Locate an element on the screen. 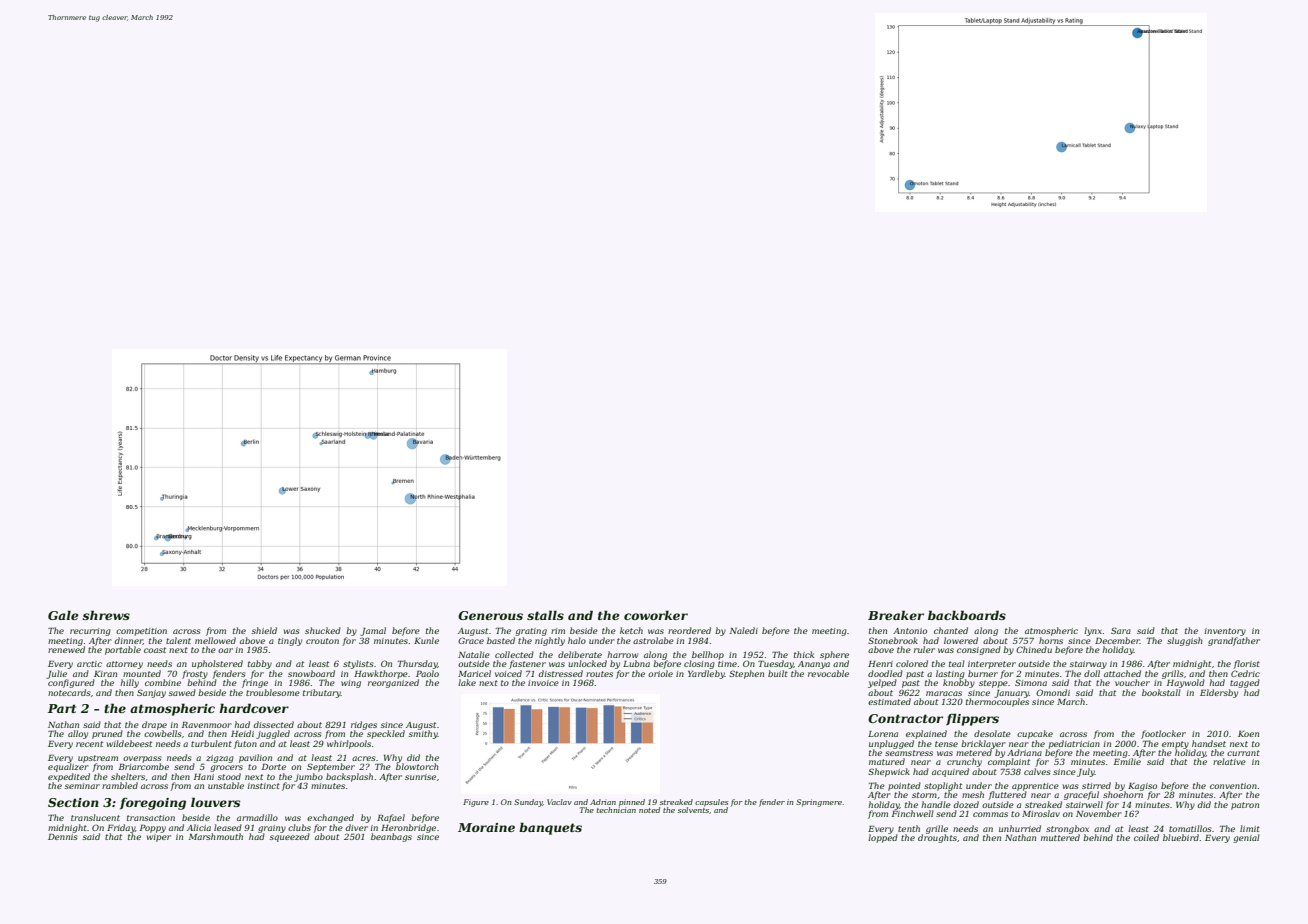 Image resolution: width=1308 pixels, height=924 pixels. lake is located at coordinates (467, 682).
